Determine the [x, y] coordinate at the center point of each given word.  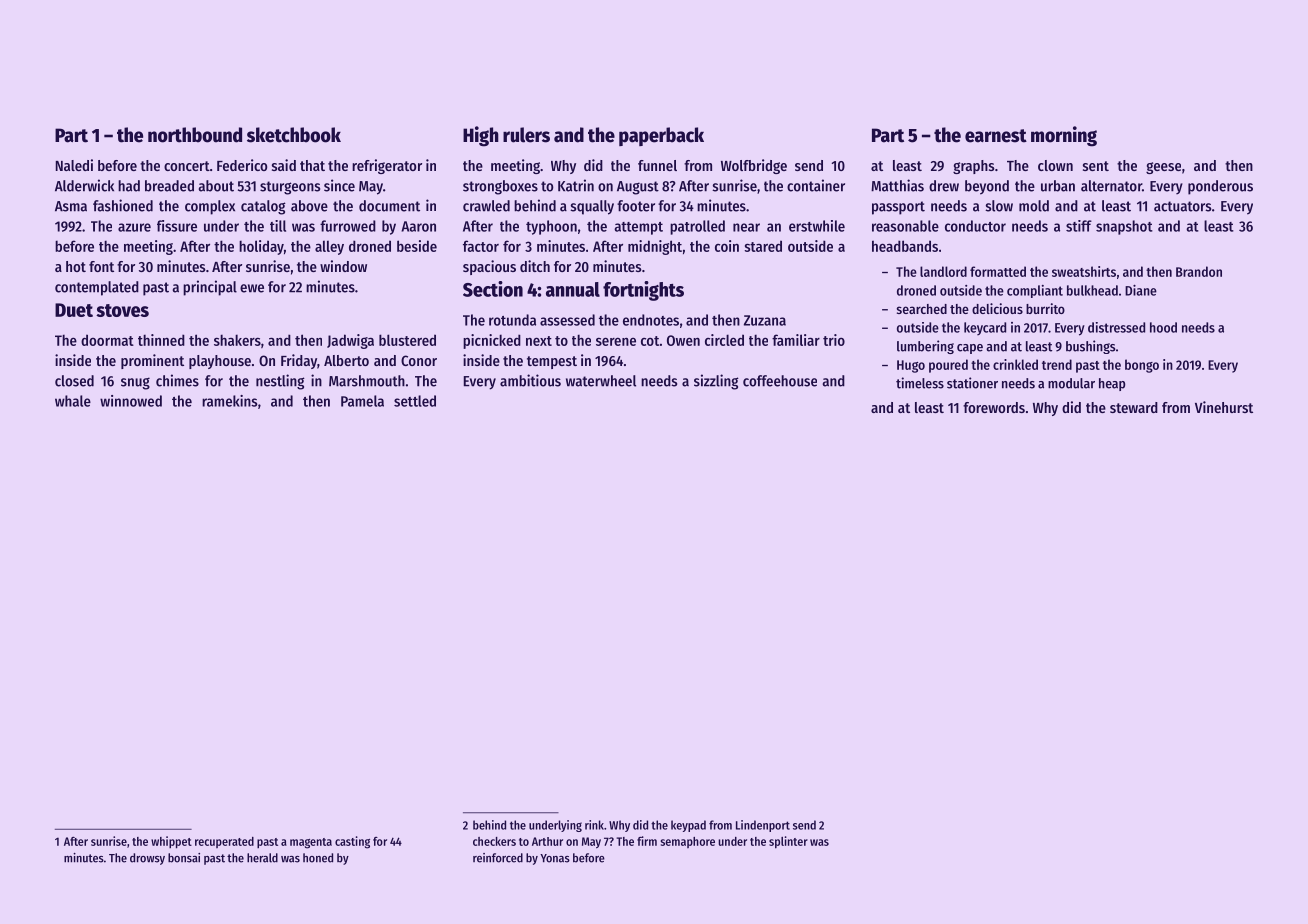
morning [1064, 136]
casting [352, 842]
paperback [661, 136]
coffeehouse [780, 381]
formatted [998, 271]
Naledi [74, 165]
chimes [177, 380]
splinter [788, 842]
